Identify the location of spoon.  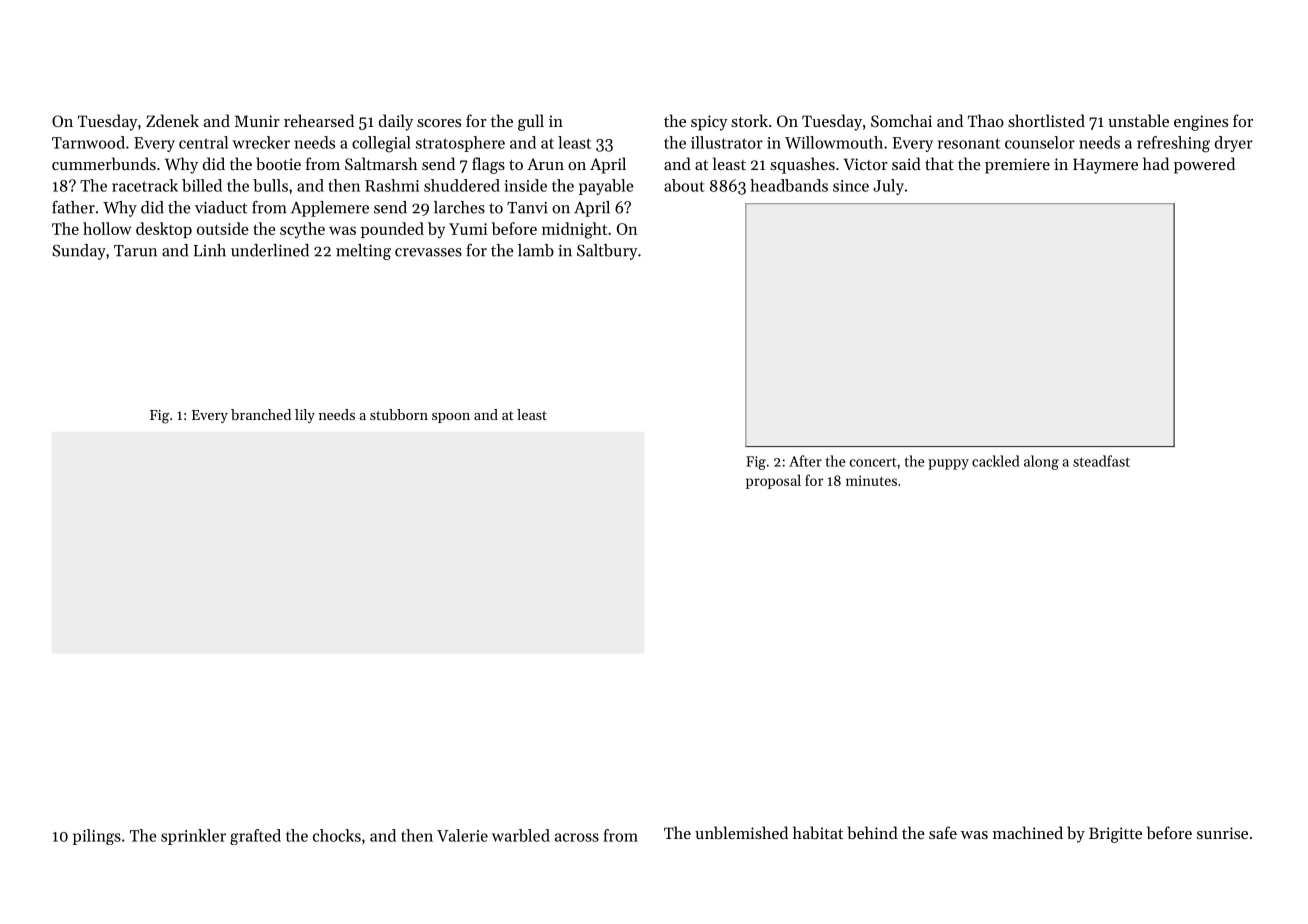
(451, 418).
